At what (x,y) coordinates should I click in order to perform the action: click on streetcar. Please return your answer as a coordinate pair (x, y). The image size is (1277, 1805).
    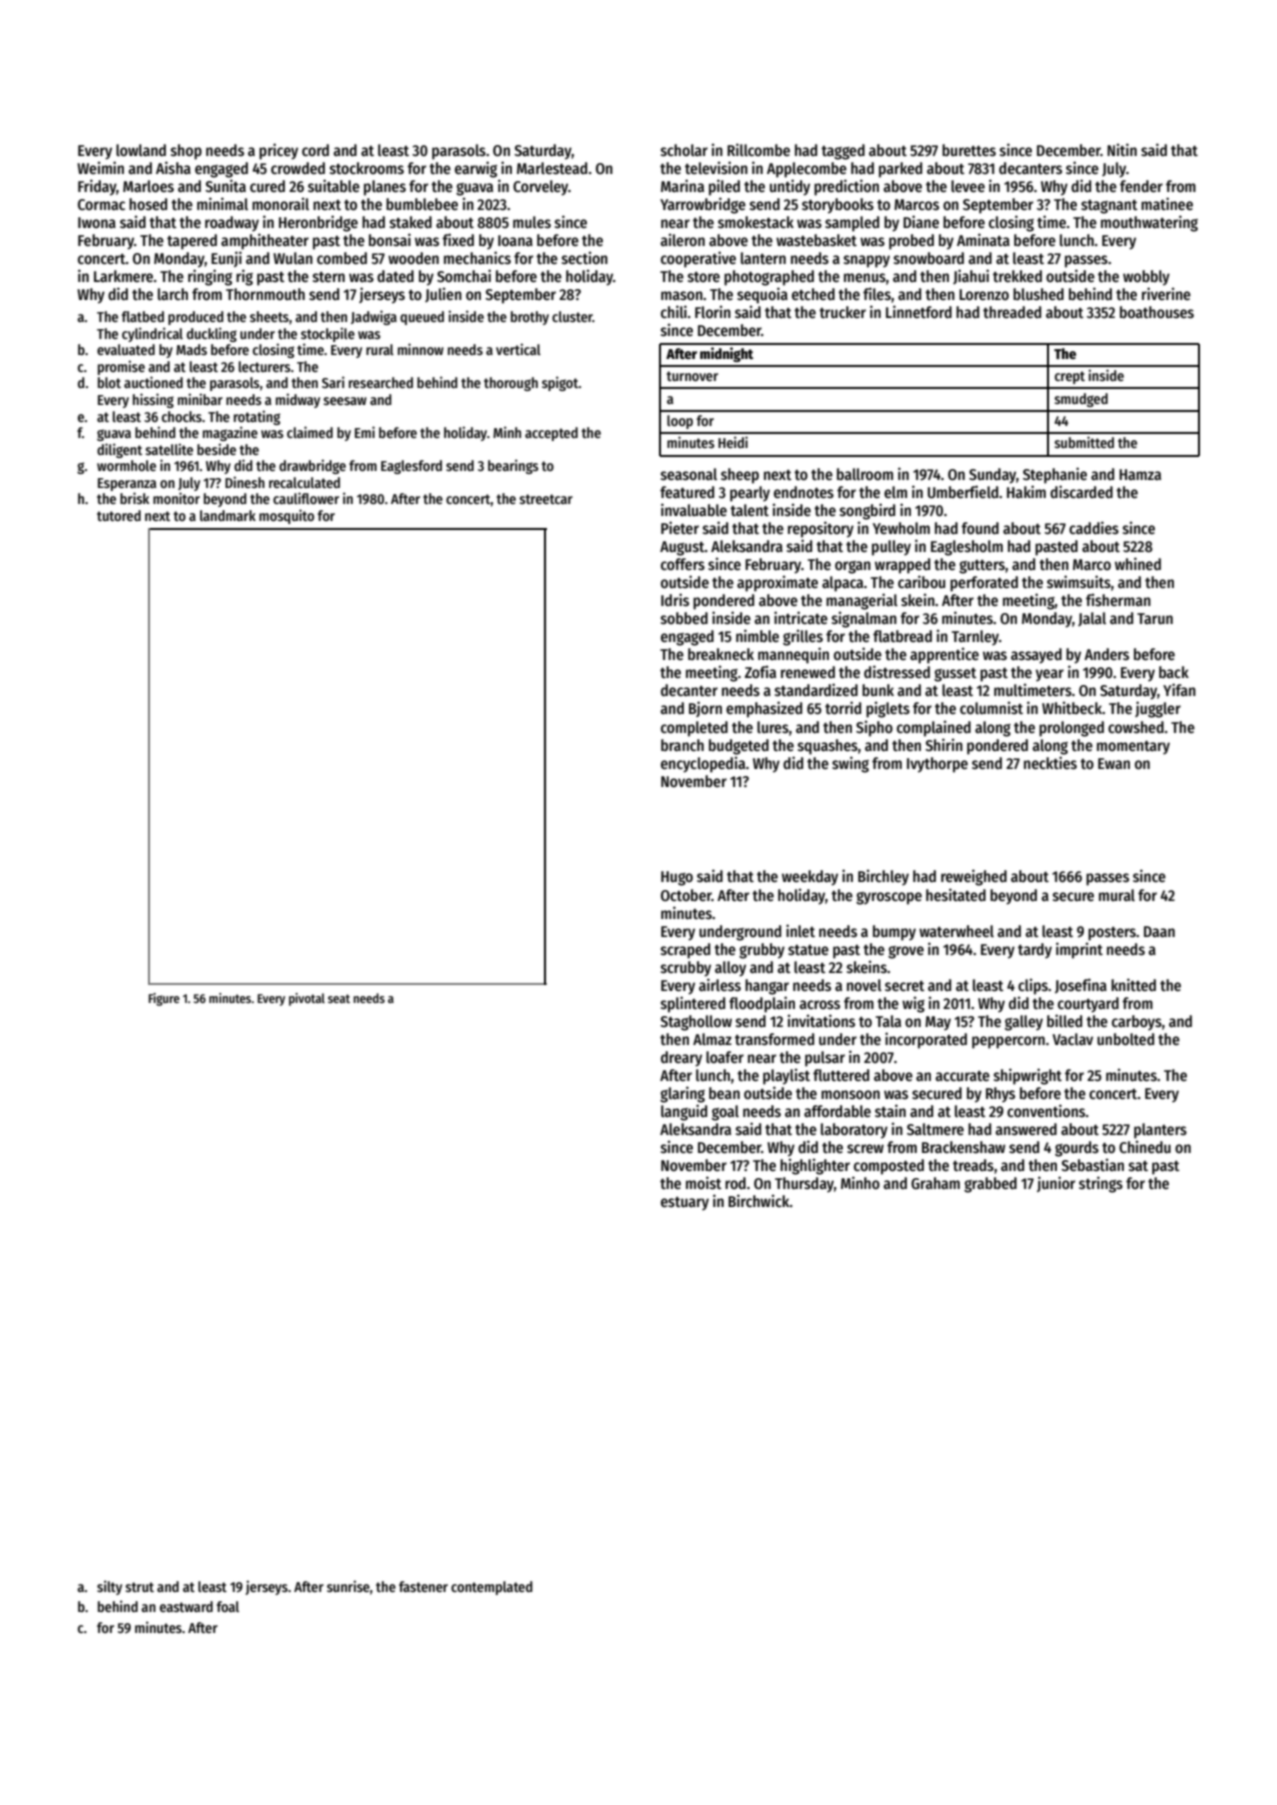
    Looking at the image, I should click on (546, 499).
